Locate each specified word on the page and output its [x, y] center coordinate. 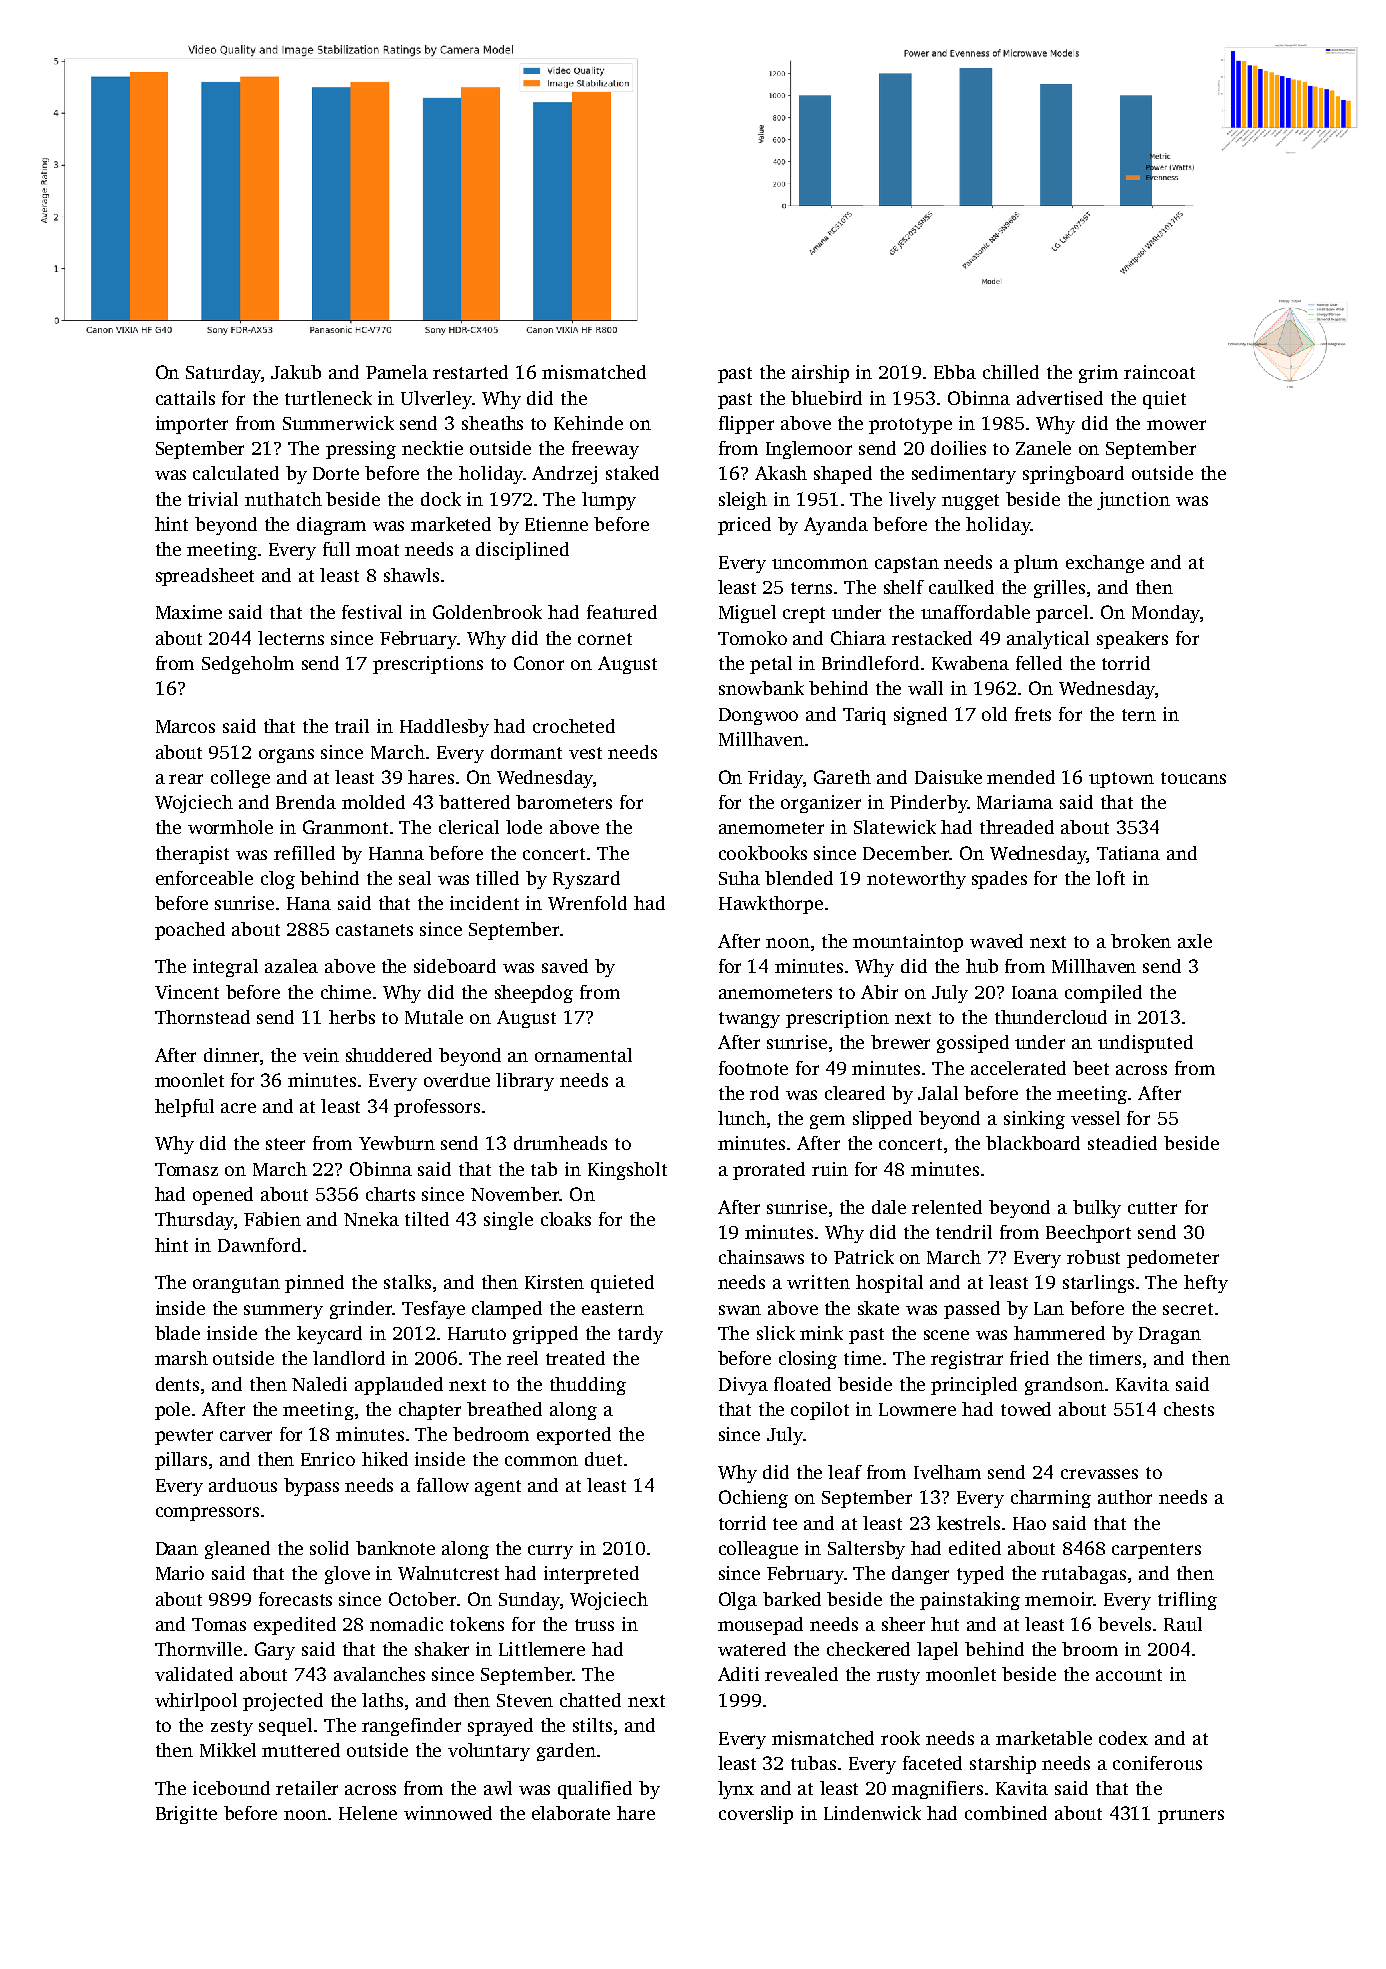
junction [1133, 501]
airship [820, 374]
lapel [937, 1651]
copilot [820, 1411]
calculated [236, 473]
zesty [232, 1728]
